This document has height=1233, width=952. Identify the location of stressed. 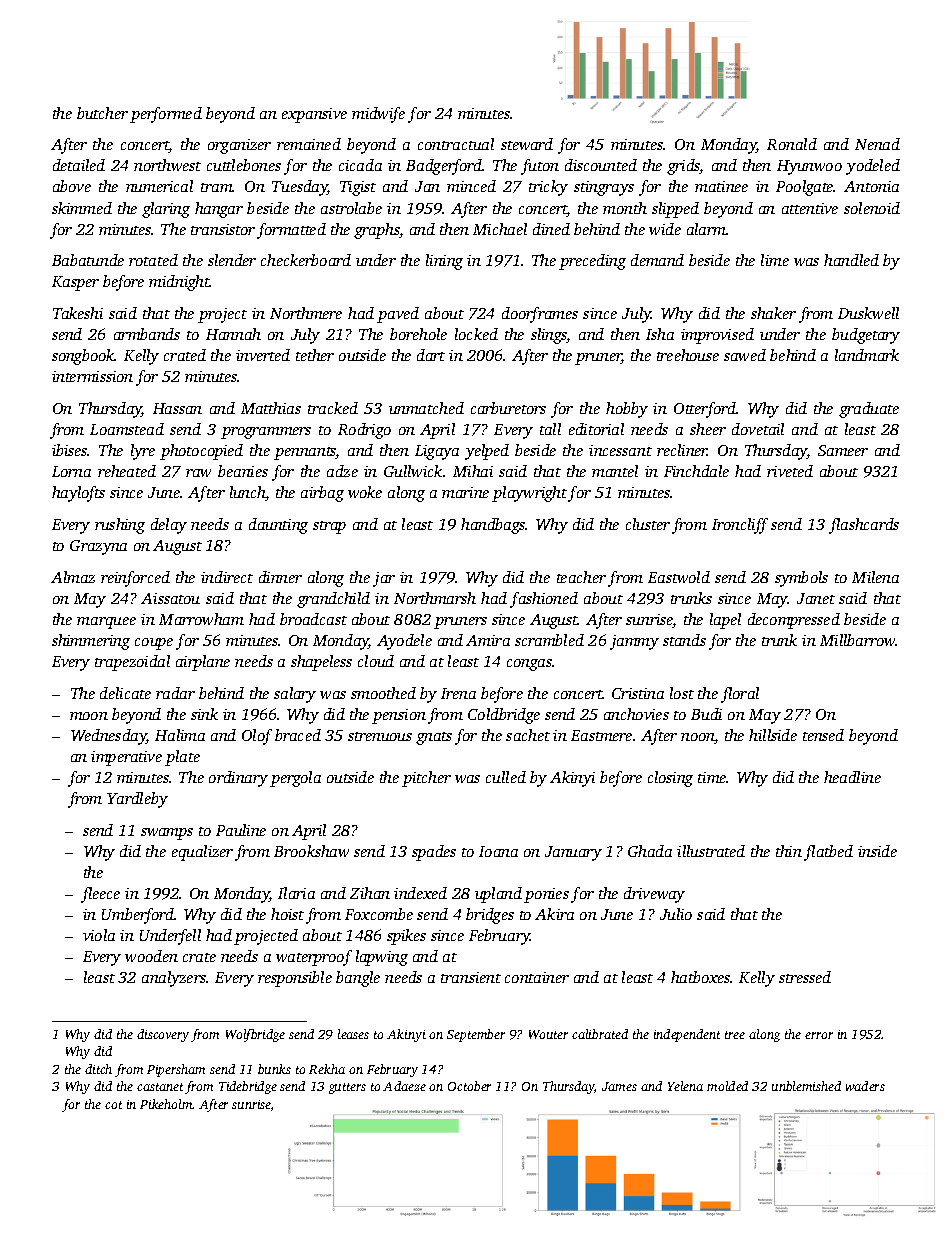
(805, 977).
